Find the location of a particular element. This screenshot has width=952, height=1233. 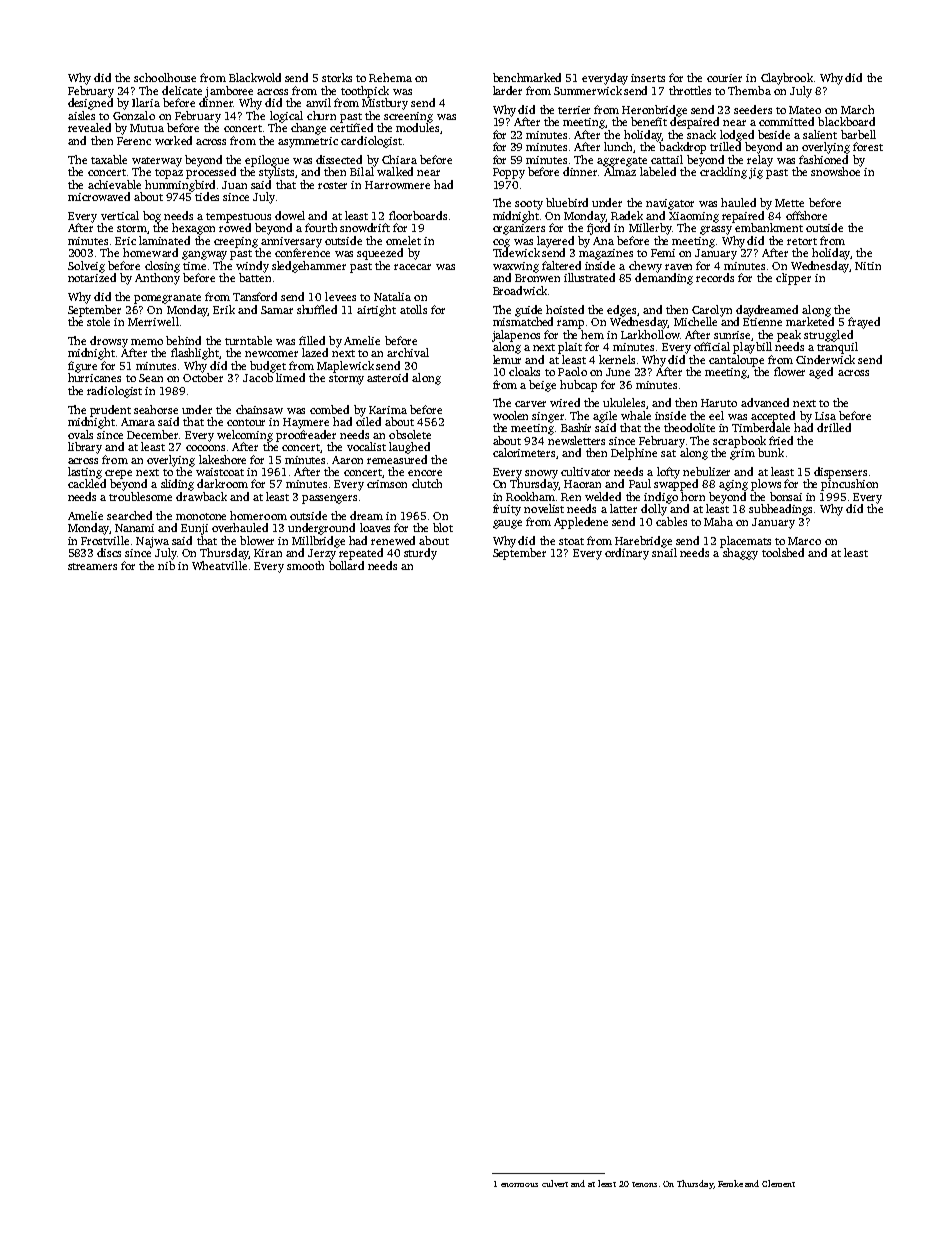

culvert is located at coordinates (555, 1183).
